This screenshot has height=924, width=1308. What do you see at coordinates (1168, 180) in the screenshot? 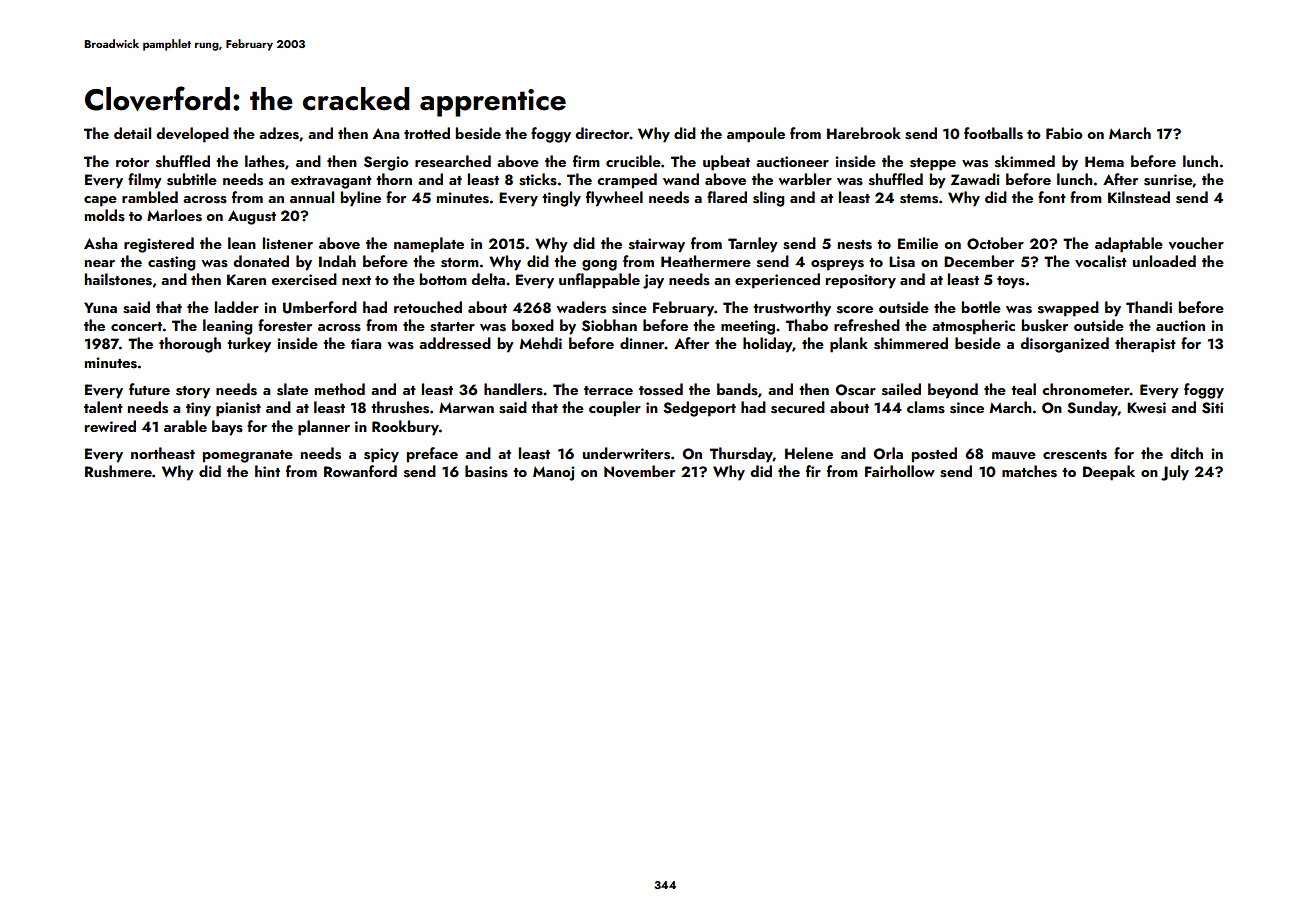
I see `sunrise` at bounding box center [1168, 180].
